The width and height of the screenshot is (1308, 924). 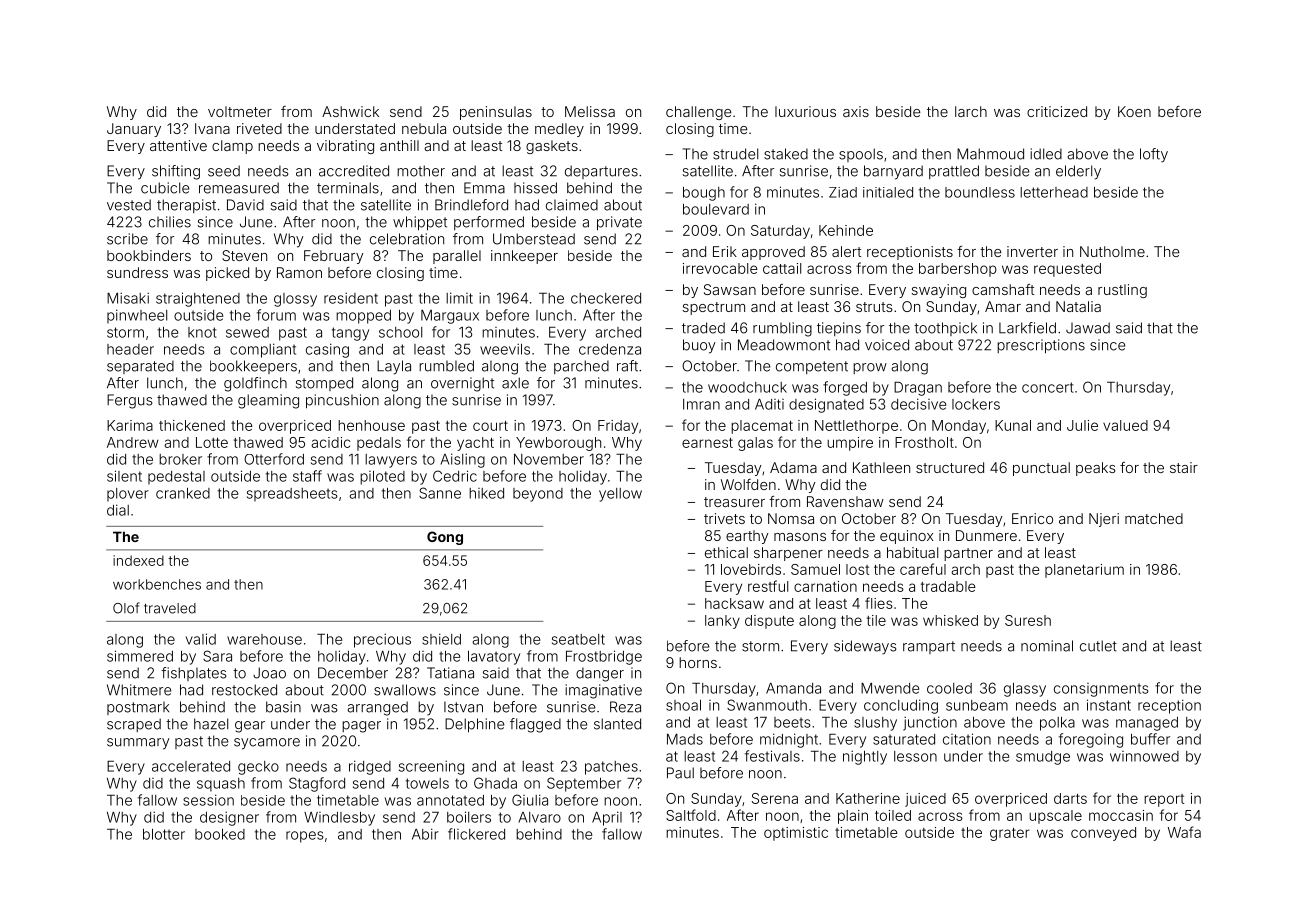 What do you see at coordinates (856, 111) in the screenshot?
I see `axis` at bounding box center [856, 111].
